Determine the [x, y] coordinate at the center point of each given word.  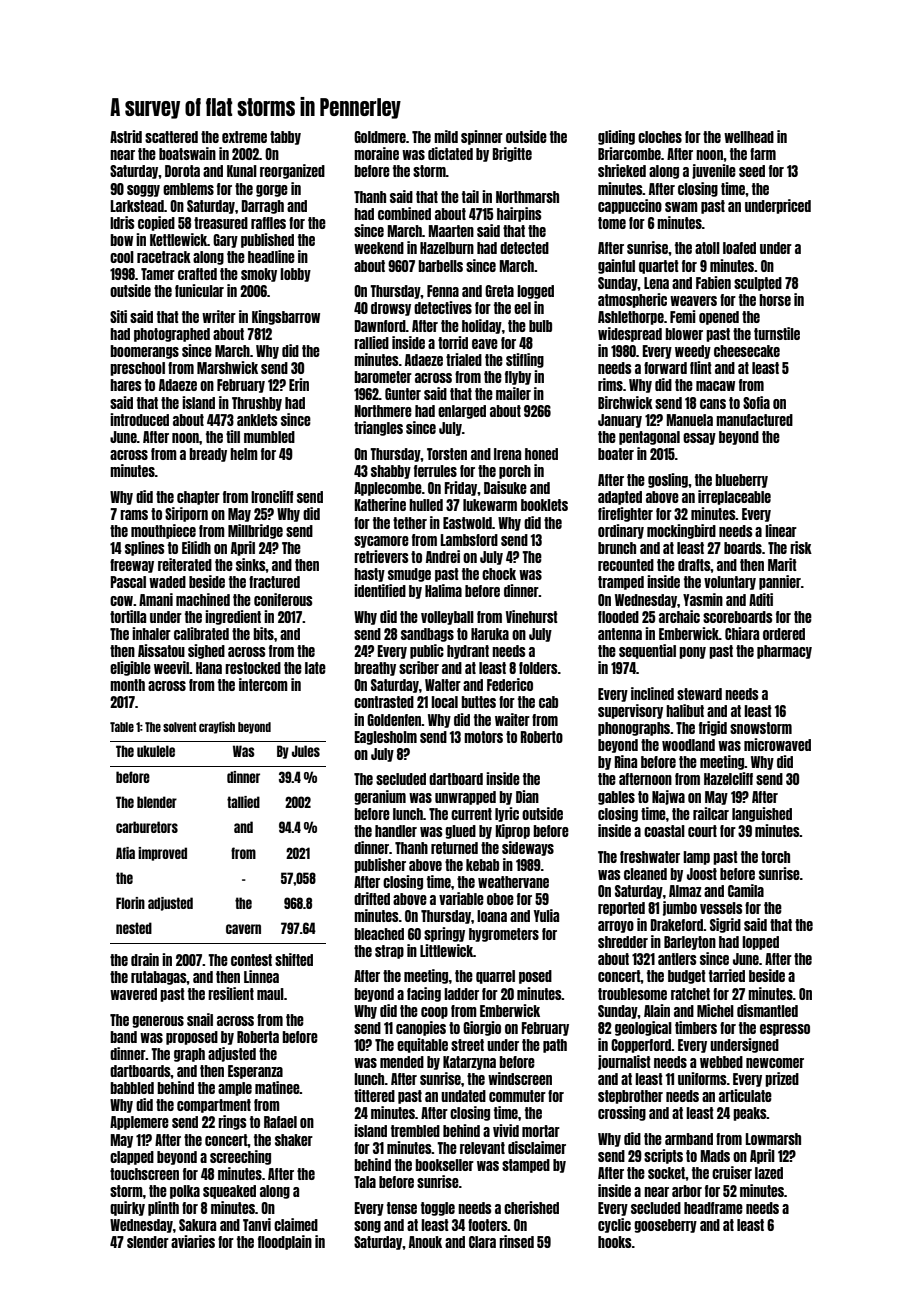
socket [666, 1173]
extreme [244, 137]
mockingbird [681, 531]
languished [762, 814]
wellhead [749, 137]
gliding [616, 137]
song [367, 1227]
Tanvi [257, 1224]
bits [263, 633]
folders [538, 668]
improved [162, 854]
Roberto [542, 737]
